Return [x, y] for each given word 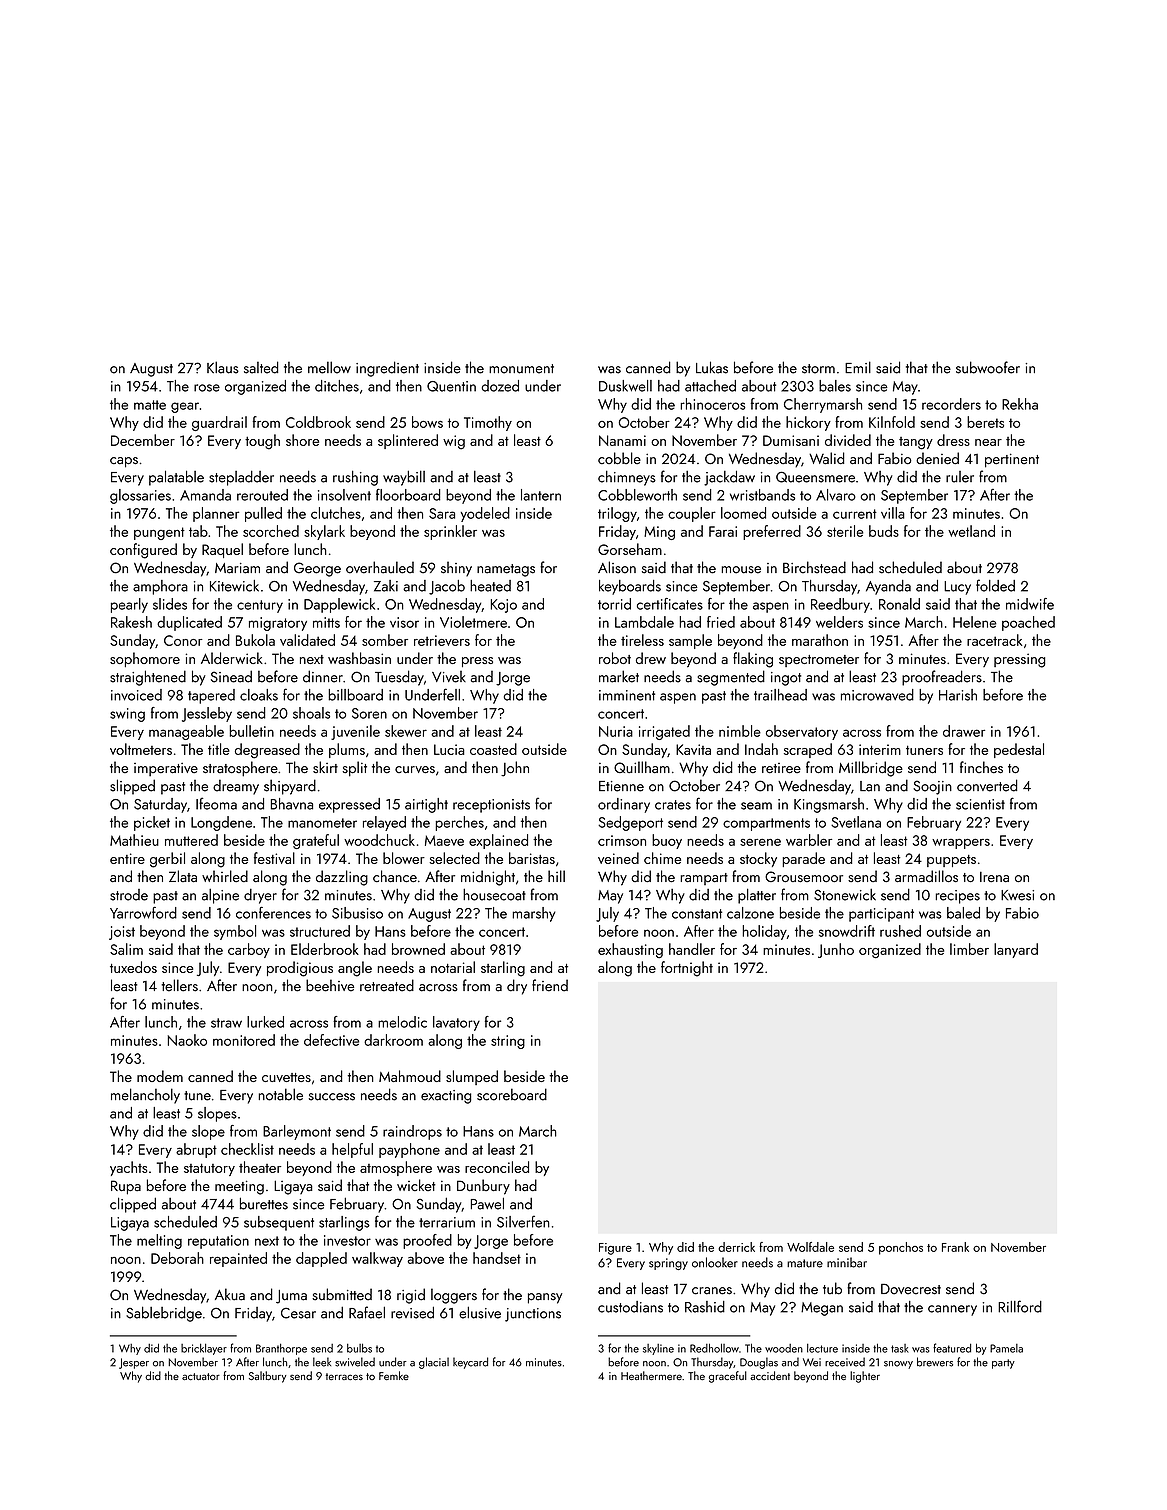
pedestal [1019, 750]
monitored [244, 1040]
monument [521, 369]
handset [497, 1258]
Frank [955, 1247]
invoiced [136, 695]
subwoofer [988, 367]
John [515, 769]
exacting [446, 1097]
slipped [132, 787]
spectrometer [819, 661]
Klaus [223, 367]
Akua [230, 1294]
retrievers [442, 640]
